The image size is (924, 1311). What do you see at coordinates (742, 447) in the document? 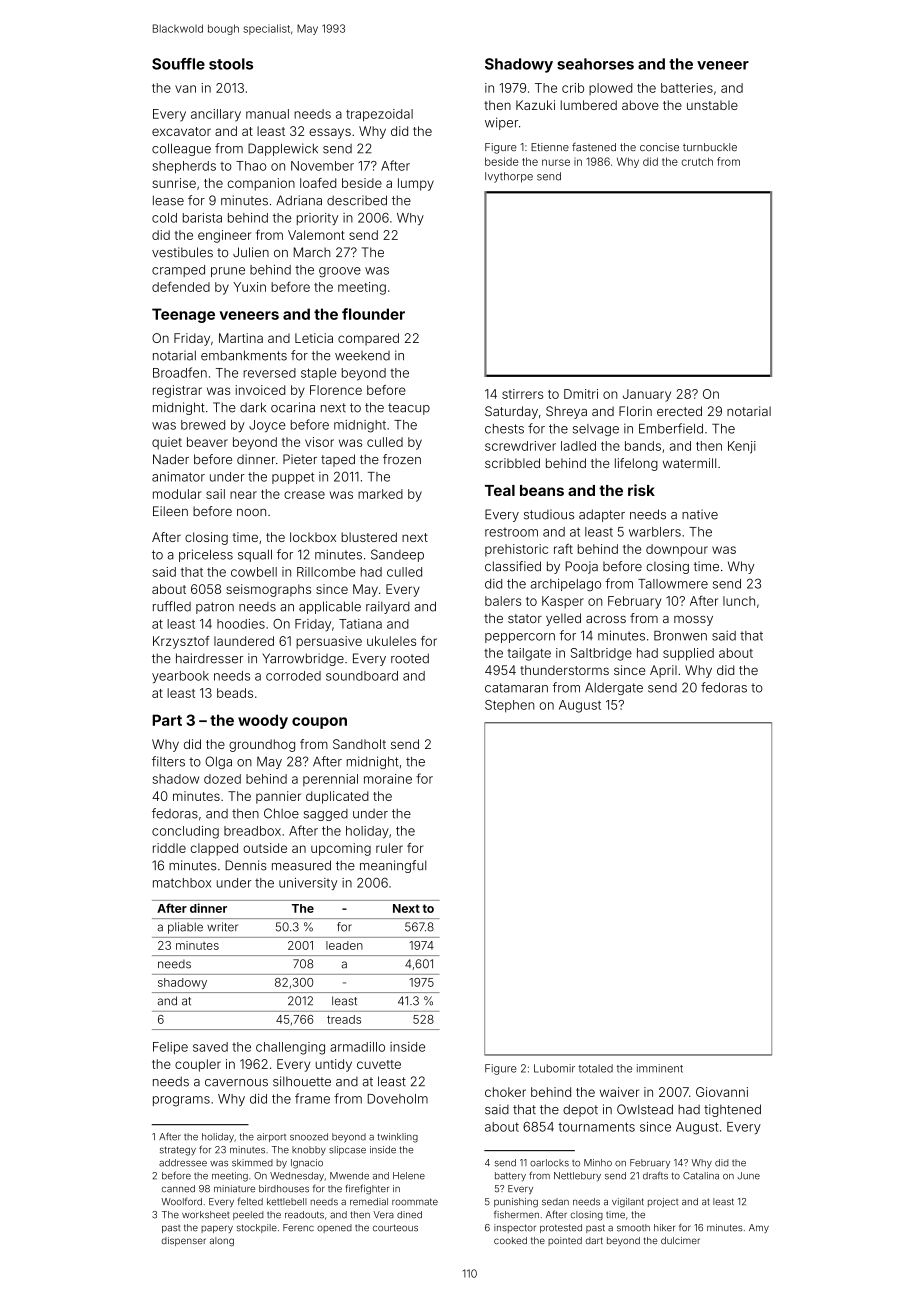
I see `Kenji` at bounding box center [742, 447].
